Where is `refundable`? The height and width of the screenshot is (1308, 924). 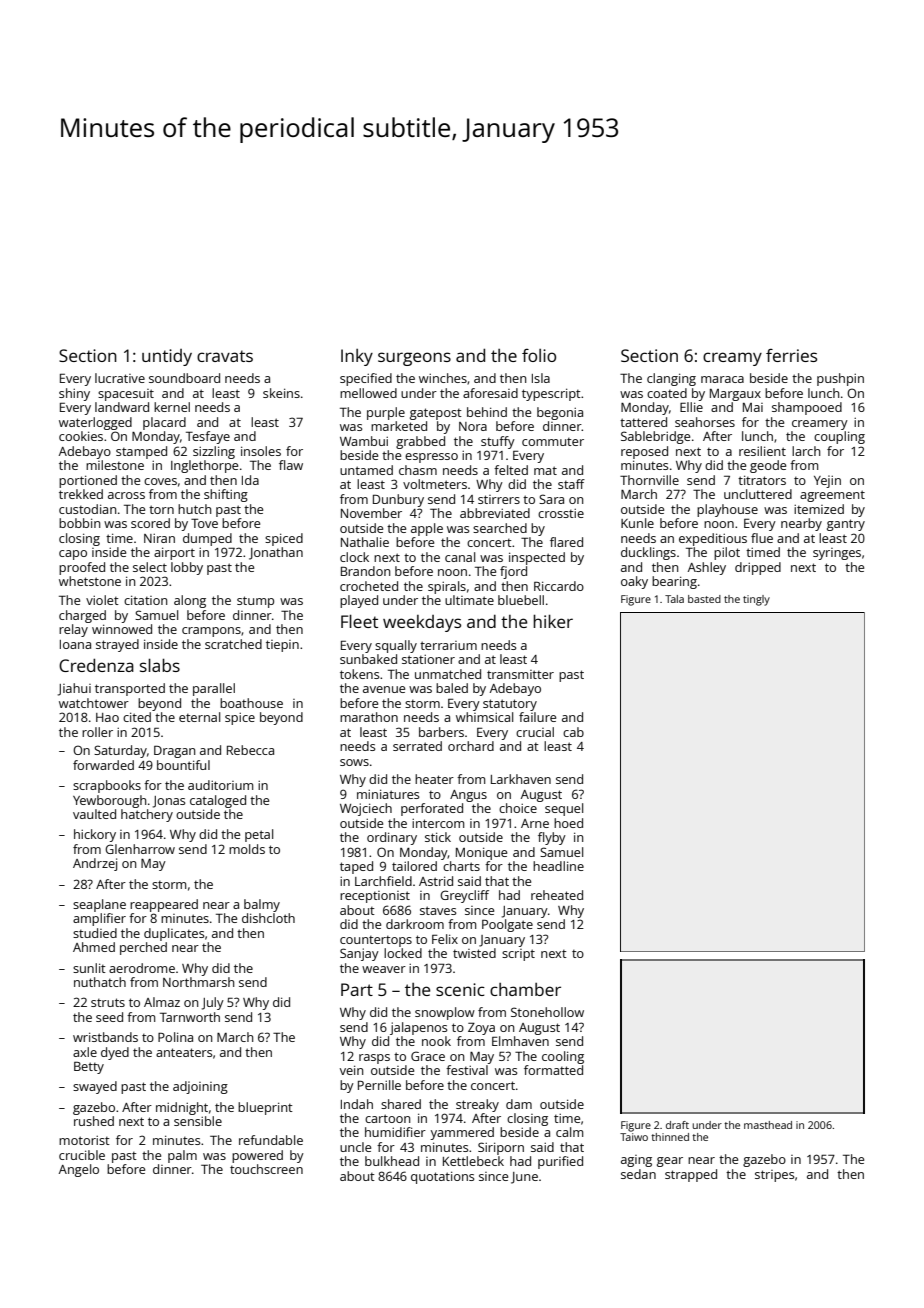 refundable is located at coordinates (271, 1140).
